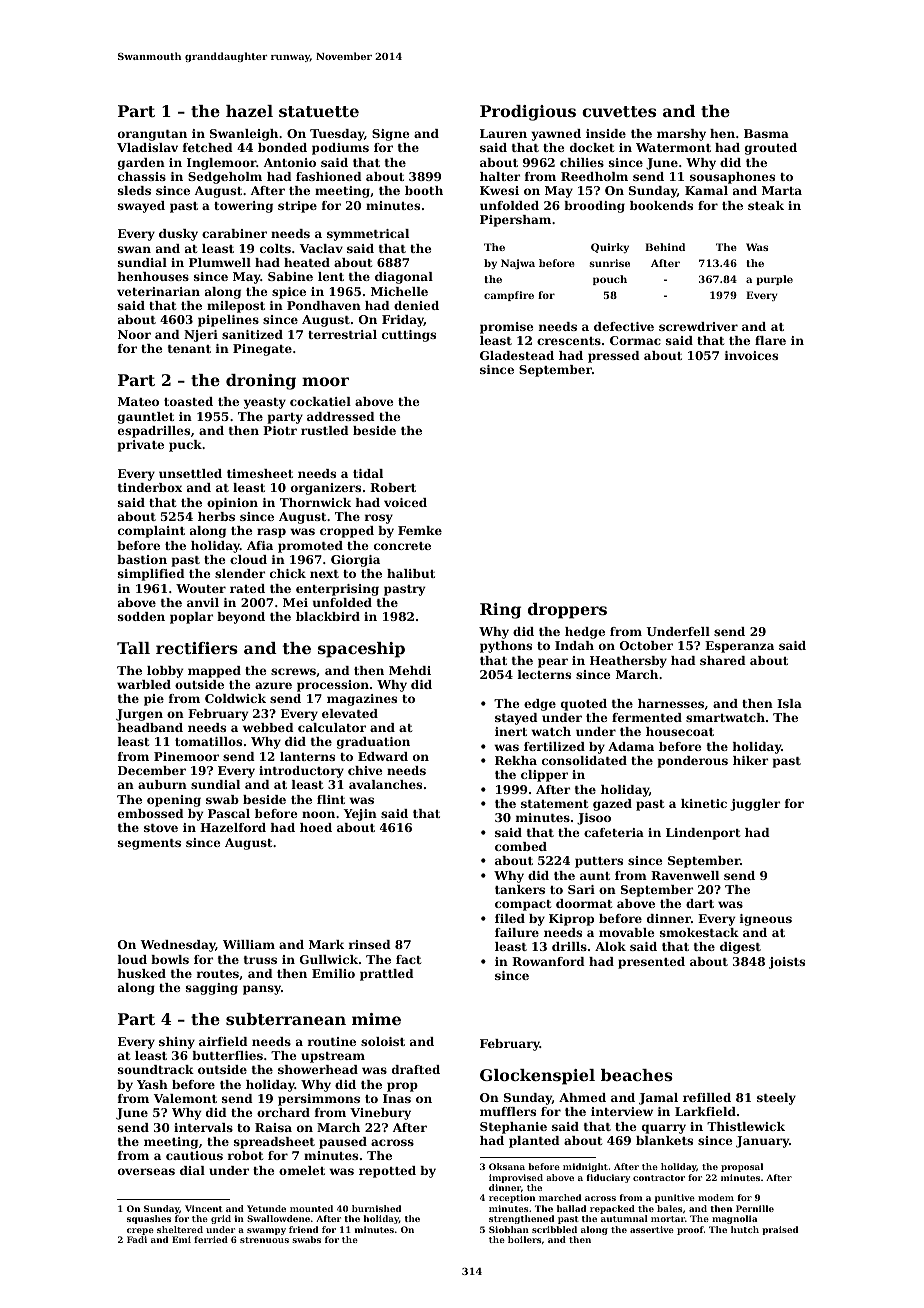  I want to click on bonded, so click(282, 147).
